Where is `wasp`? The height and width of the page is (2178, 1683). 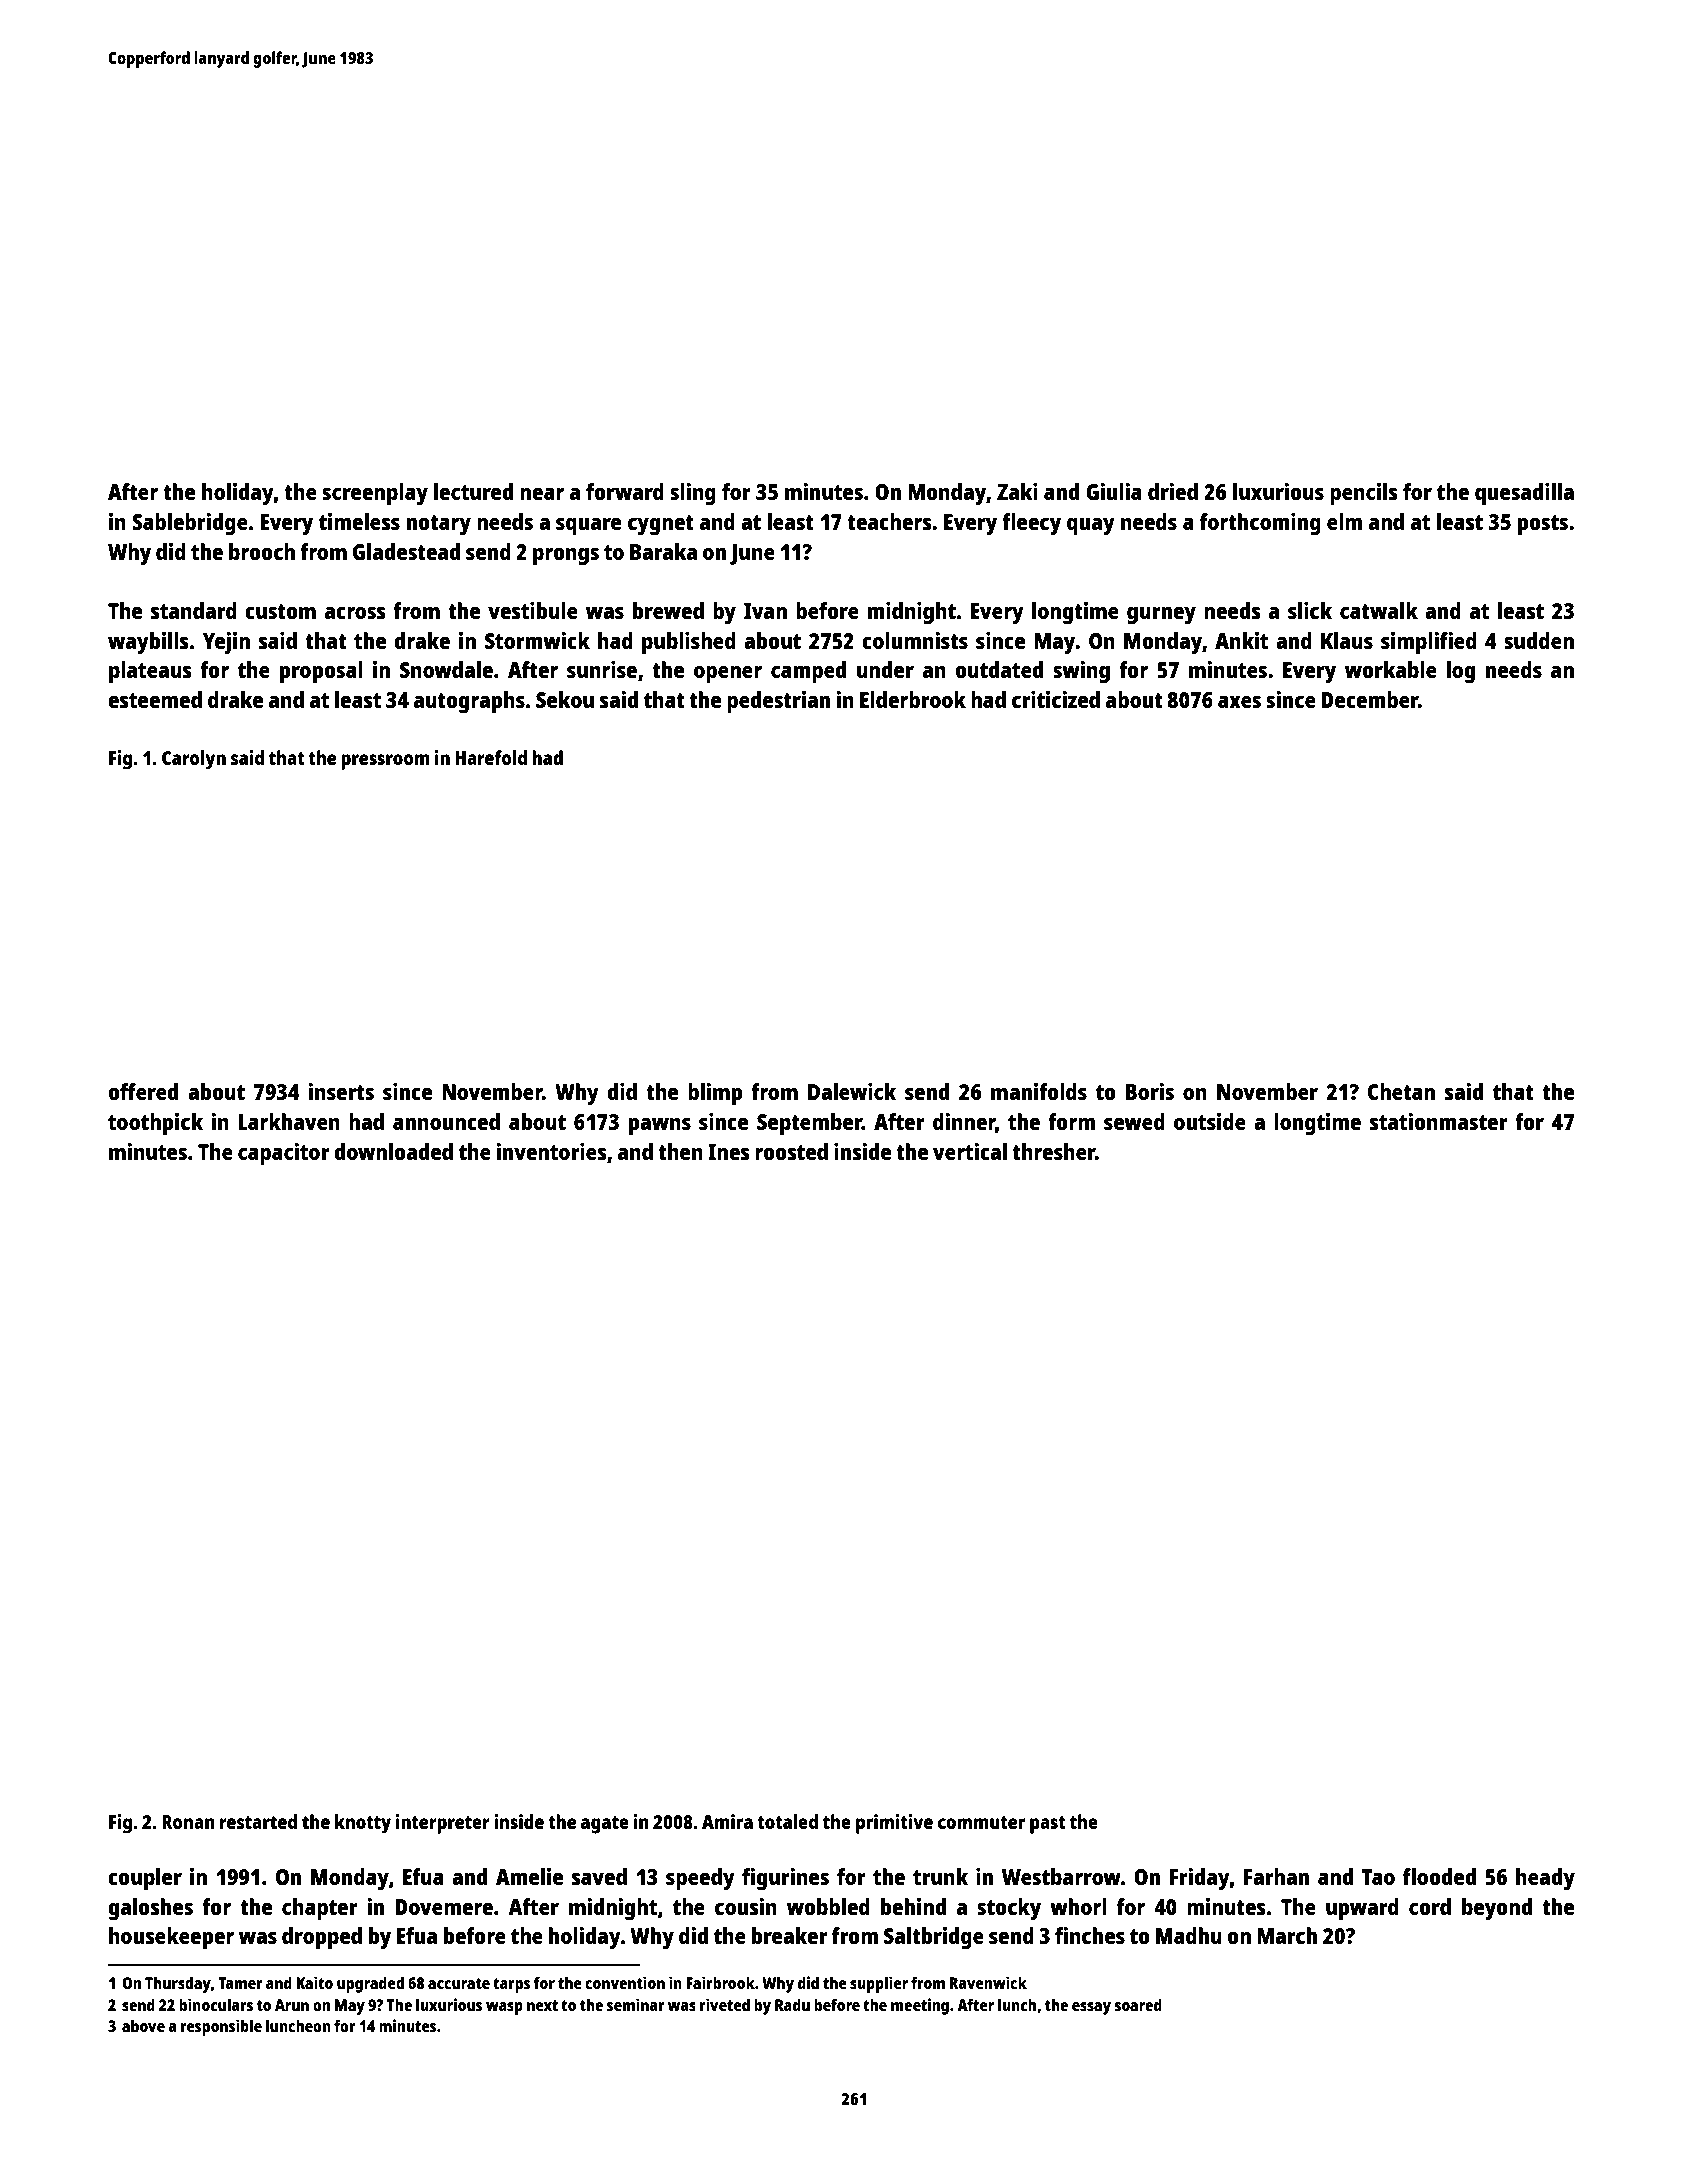
wasp is located at coordinates (504, 2008).
